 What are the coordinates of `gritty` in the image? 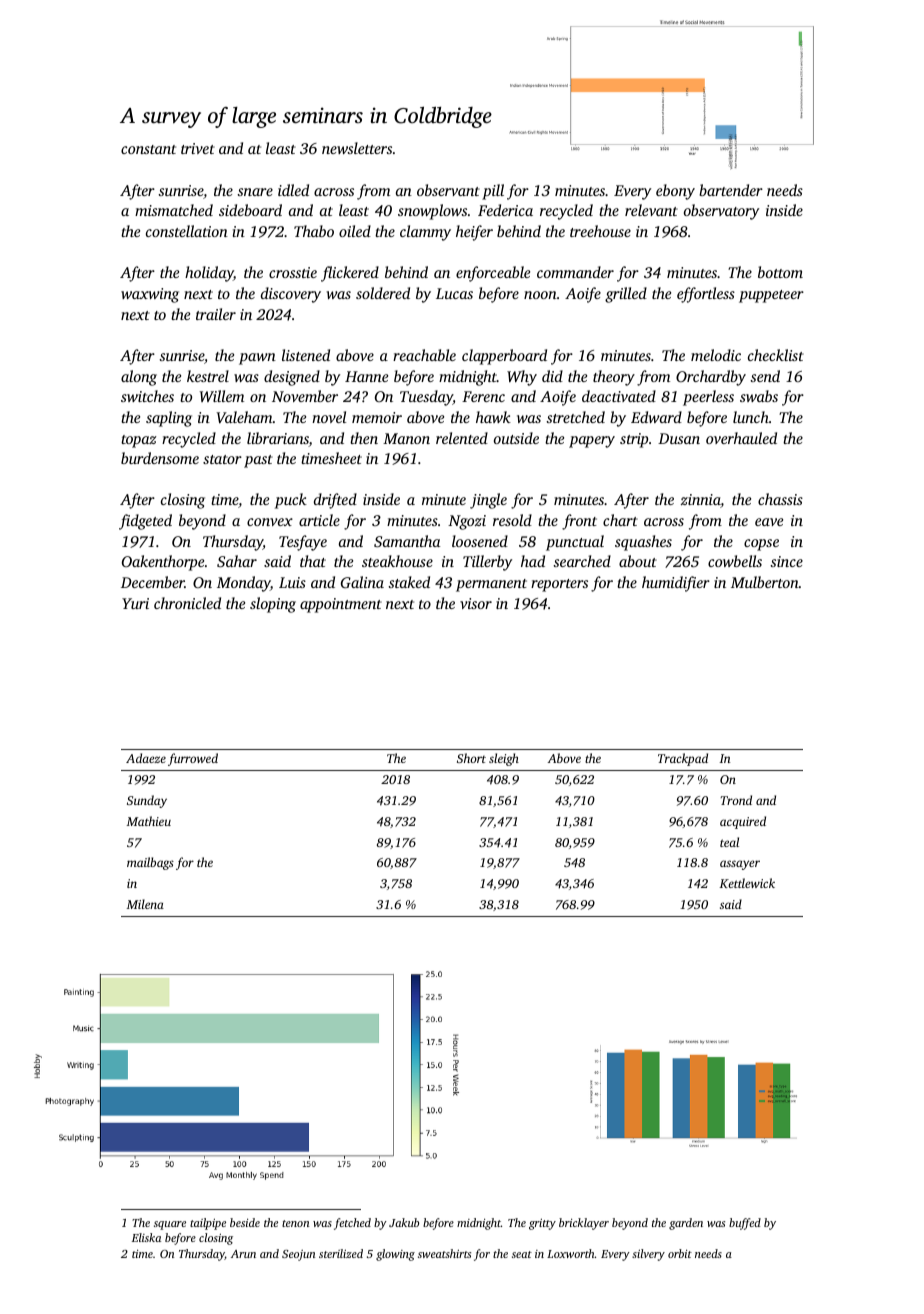 It's located at (542, 1224).
